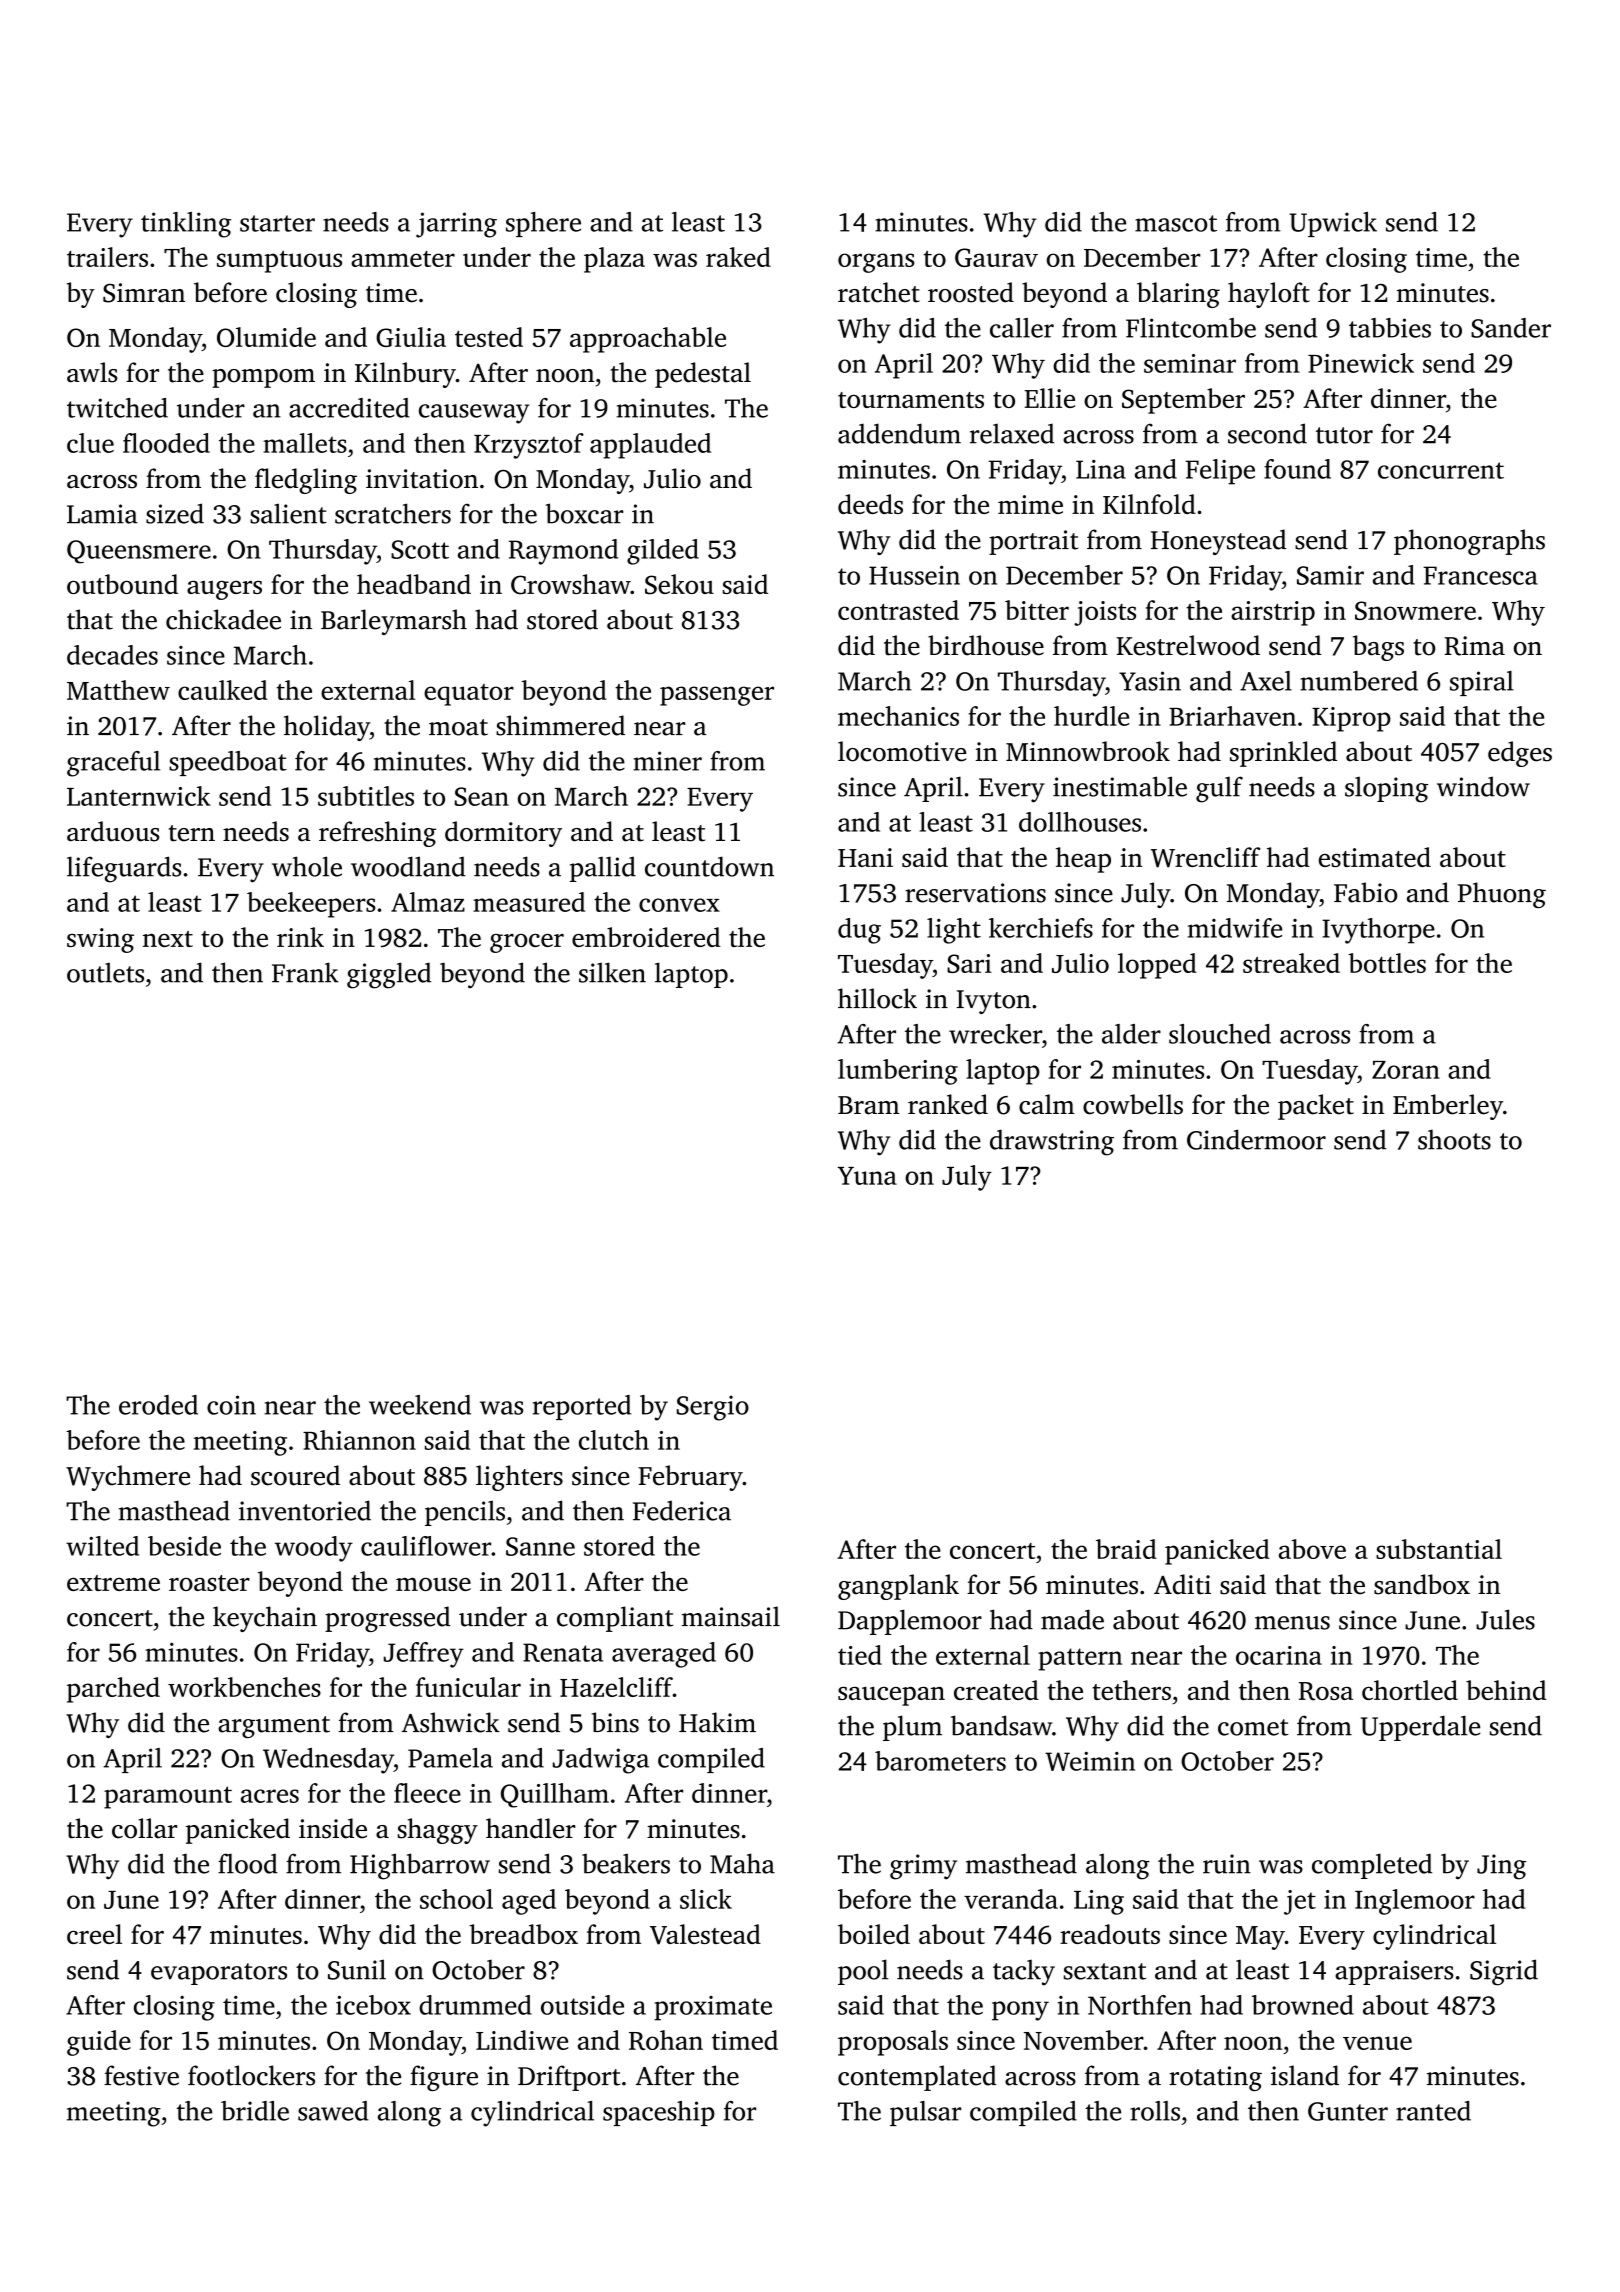 The height and width of the screenshot is (2292, 1620). Describe the element at coordinates (1387, 963) in the screenshot. I see `bottles` at that location.
